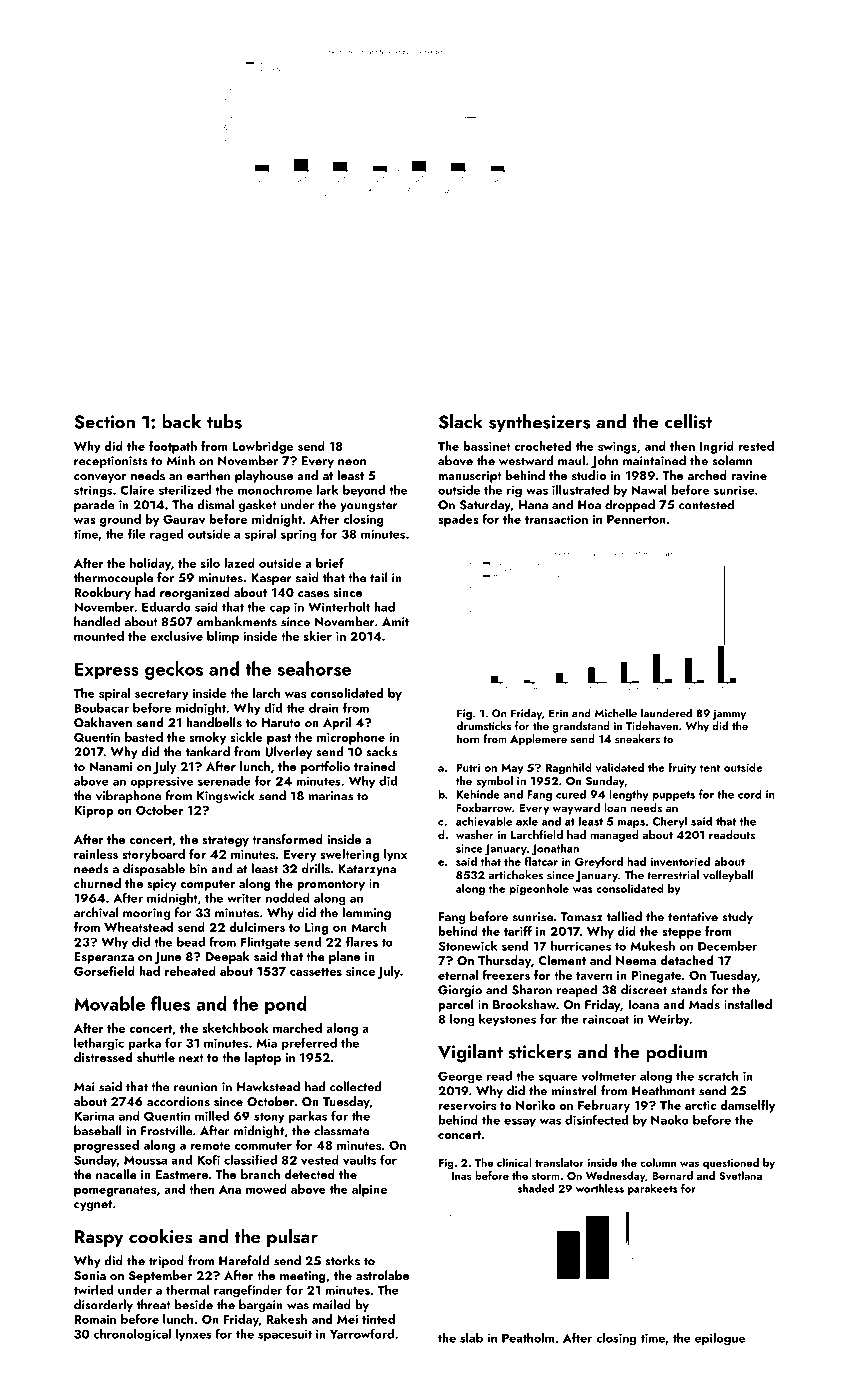 Image resolution: width=849 pixels, height=1400 pixels. I want to click on Mads, so click(704, 1004).
